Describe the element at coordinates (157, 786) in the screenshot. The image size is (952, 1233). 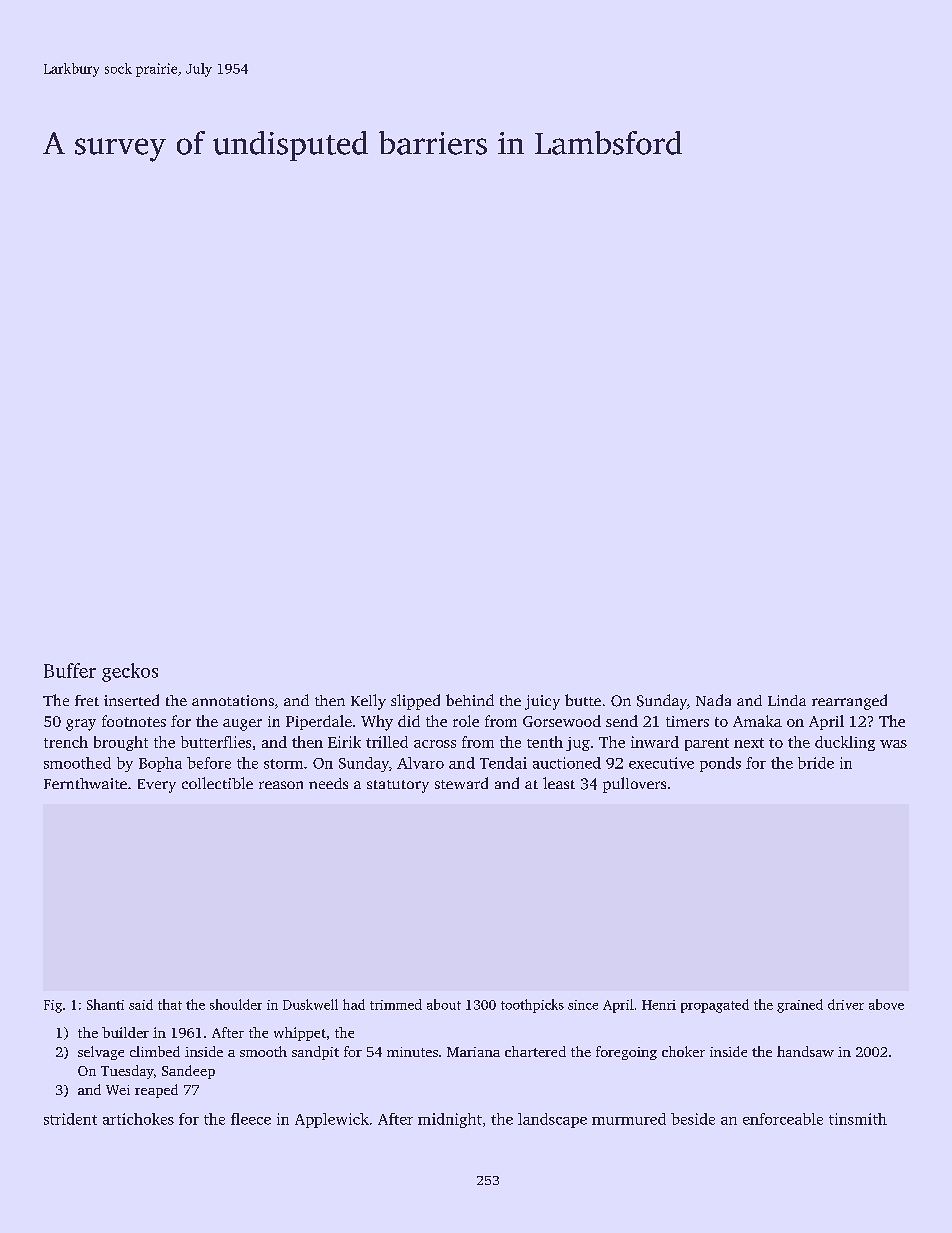
I see `Every` at that location.
